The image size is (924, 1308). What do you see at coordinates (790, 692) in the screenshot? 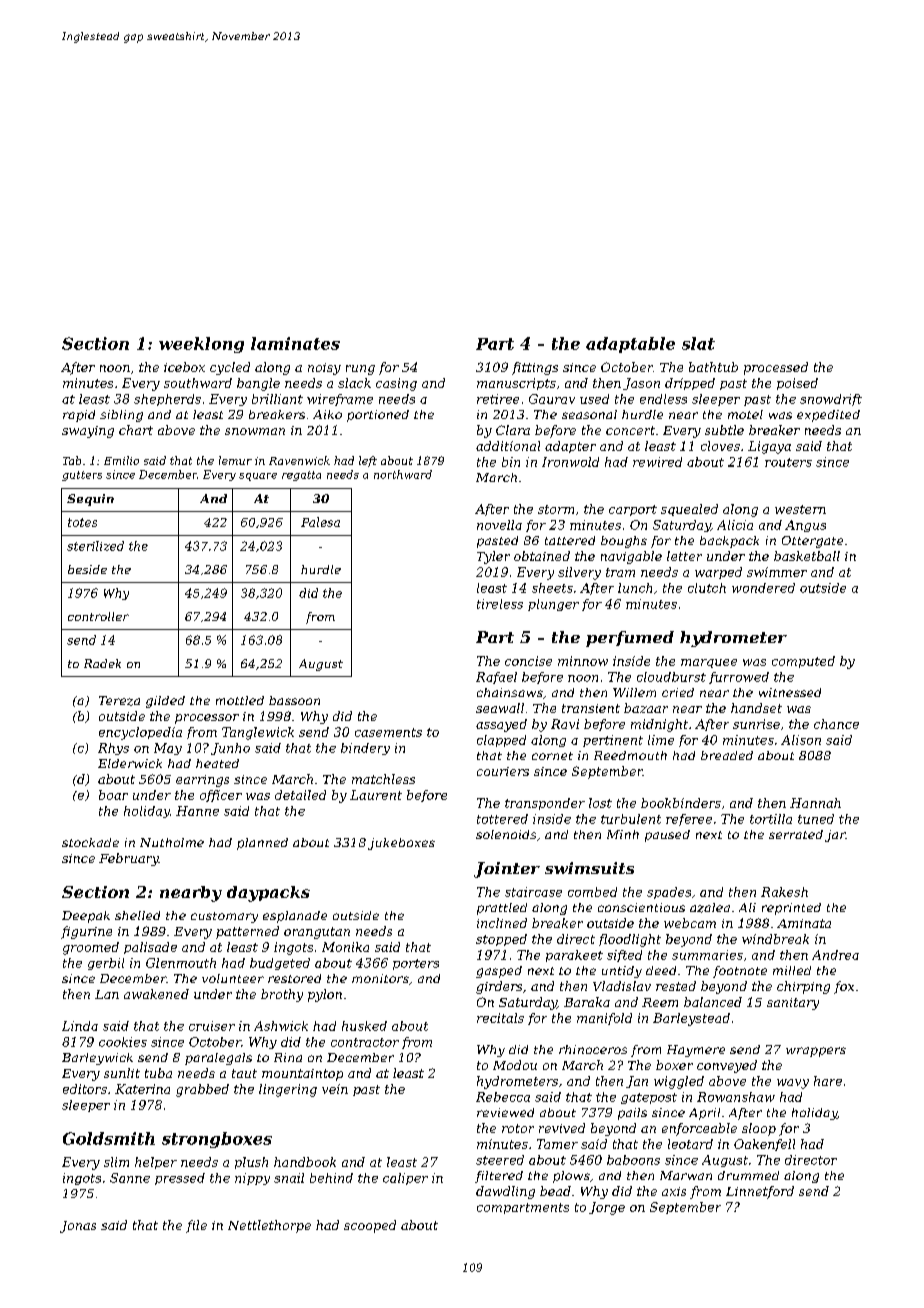
I see `witnessed` at bounding box center [790, 692].
